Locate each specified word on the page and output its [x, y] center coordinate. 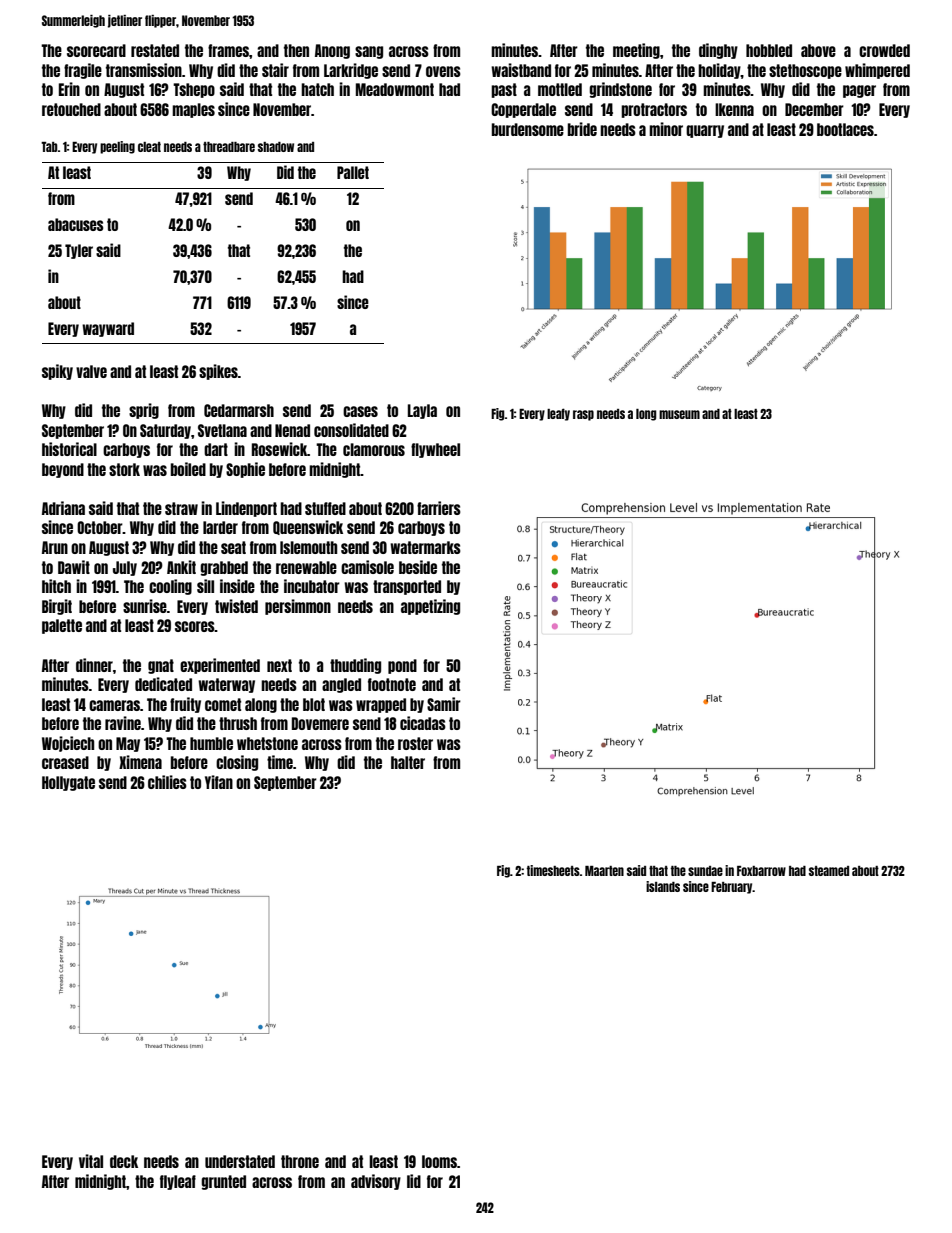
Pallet [353, 172]
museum [679, 414]
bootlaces [845, 129]
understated [240, 1161]
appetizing [430, 607]
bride [582, 129]
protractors [654, 110]
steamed [829, 871]
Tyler [79, 251]
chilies [167, 782]
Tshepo [194, 90]
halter [408, 762]
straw [181, 508]
